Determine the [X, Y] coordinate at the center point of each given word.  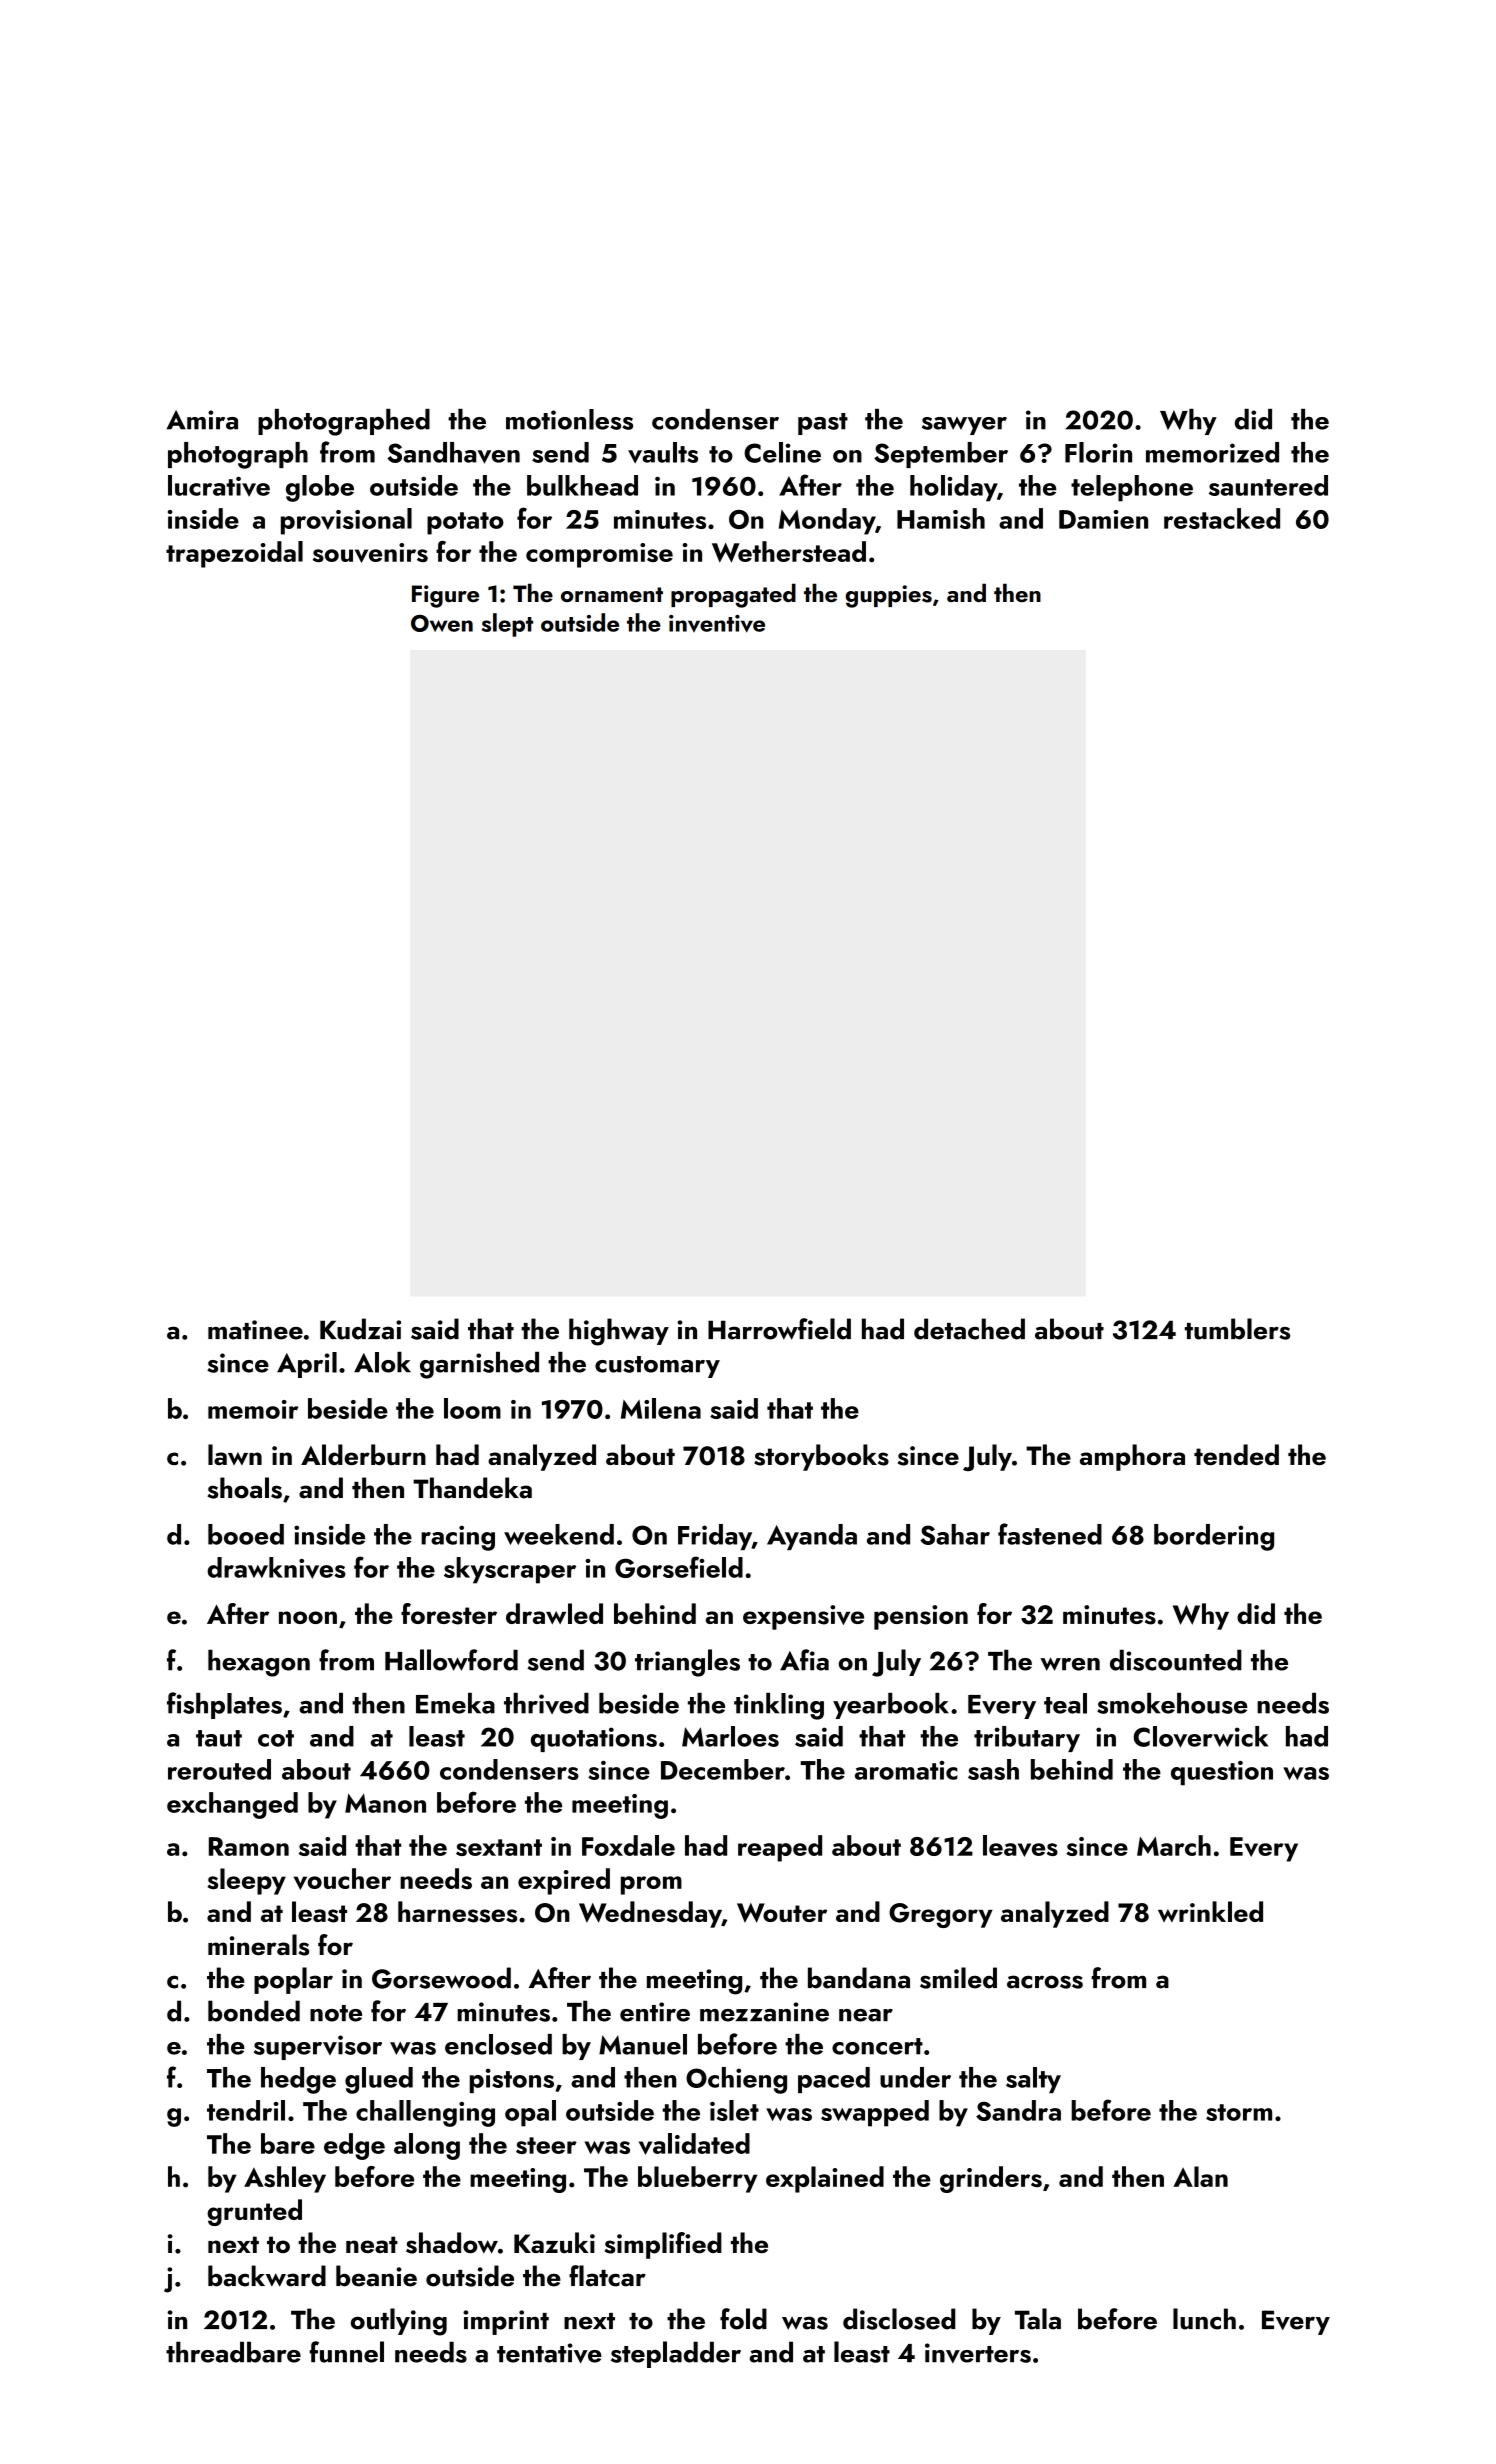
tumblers [1237, 1329]
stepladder [676, 2354]
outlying [399, 2322]
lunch [1204, 2319]
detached [969, 1329]
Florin [1098, 452]
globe [320, 488]
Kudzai [360, 1329]
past [823, 424]
